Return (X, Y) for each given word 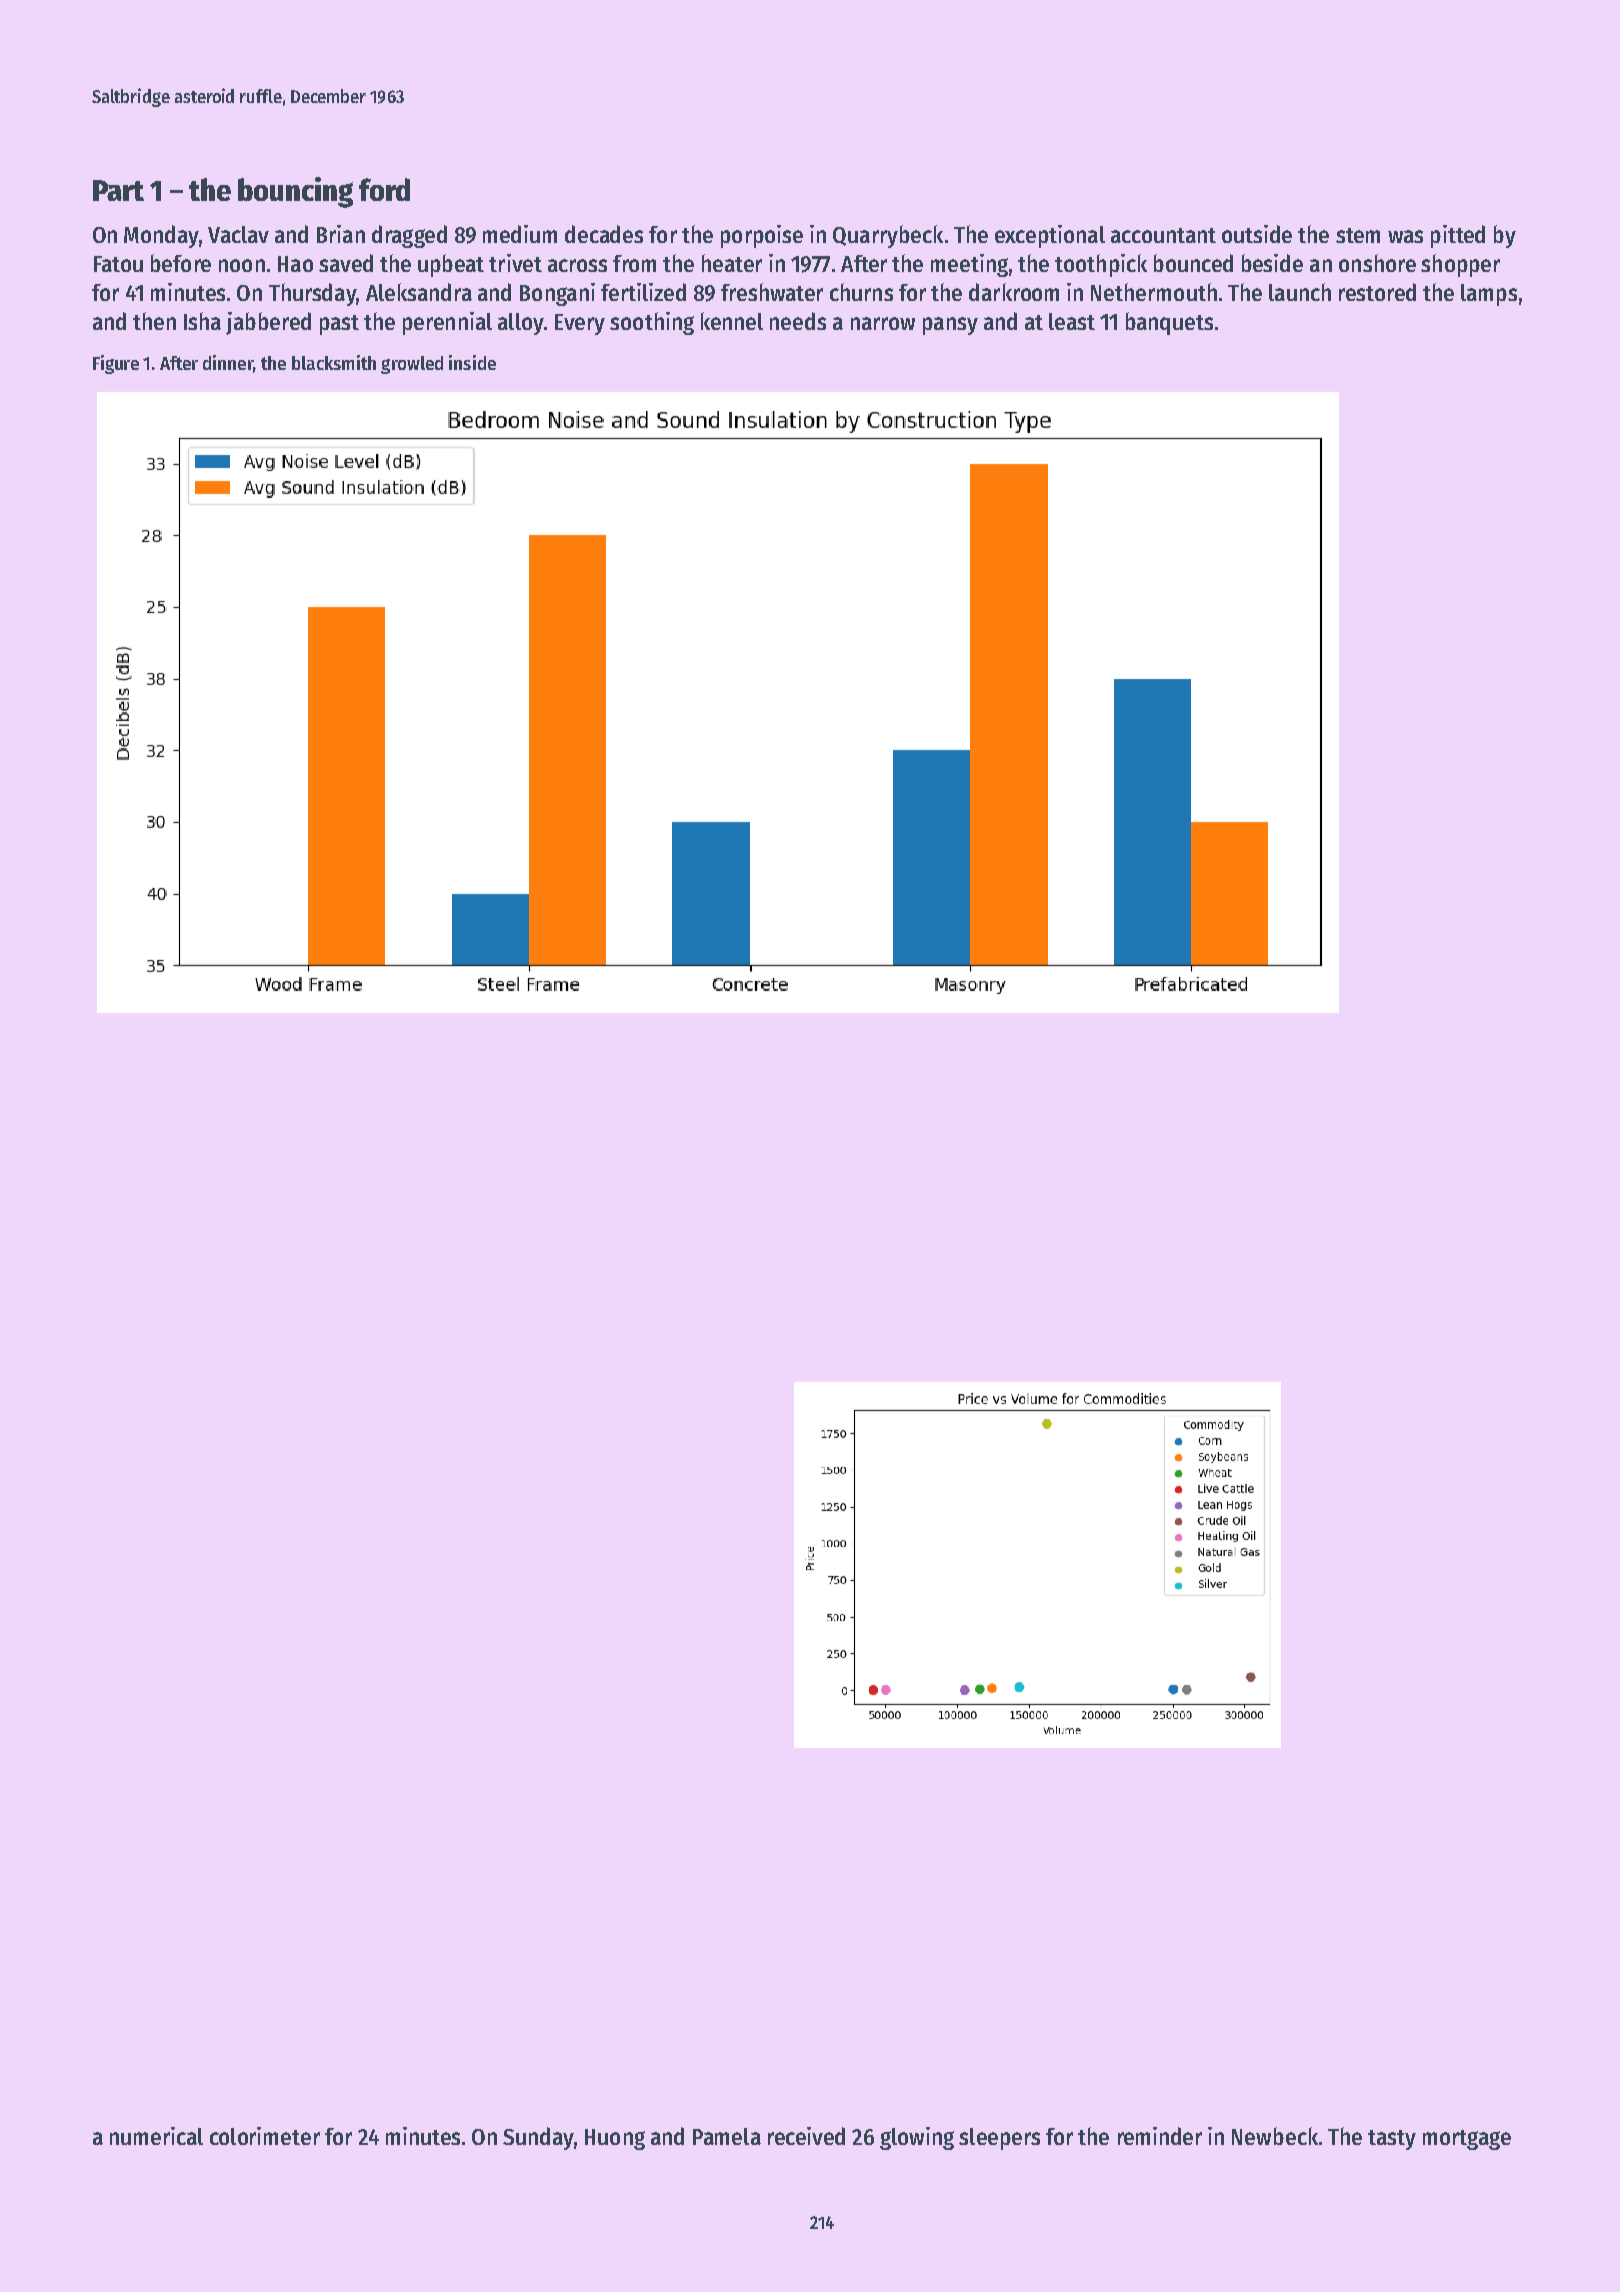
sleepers (999, 2139)
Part (118, 190)
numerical (156, 2136)
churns (861, 292)
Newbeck (1275, 2136)
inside (472, 362)
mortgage (1467, 2140)
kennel (732, 321)
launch (1300, 292)
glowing (917, 2138)
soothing (652, 323)
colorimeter (265, 2136)
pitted (1458, 236)
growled (412, 365)
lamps (1489, 295)
